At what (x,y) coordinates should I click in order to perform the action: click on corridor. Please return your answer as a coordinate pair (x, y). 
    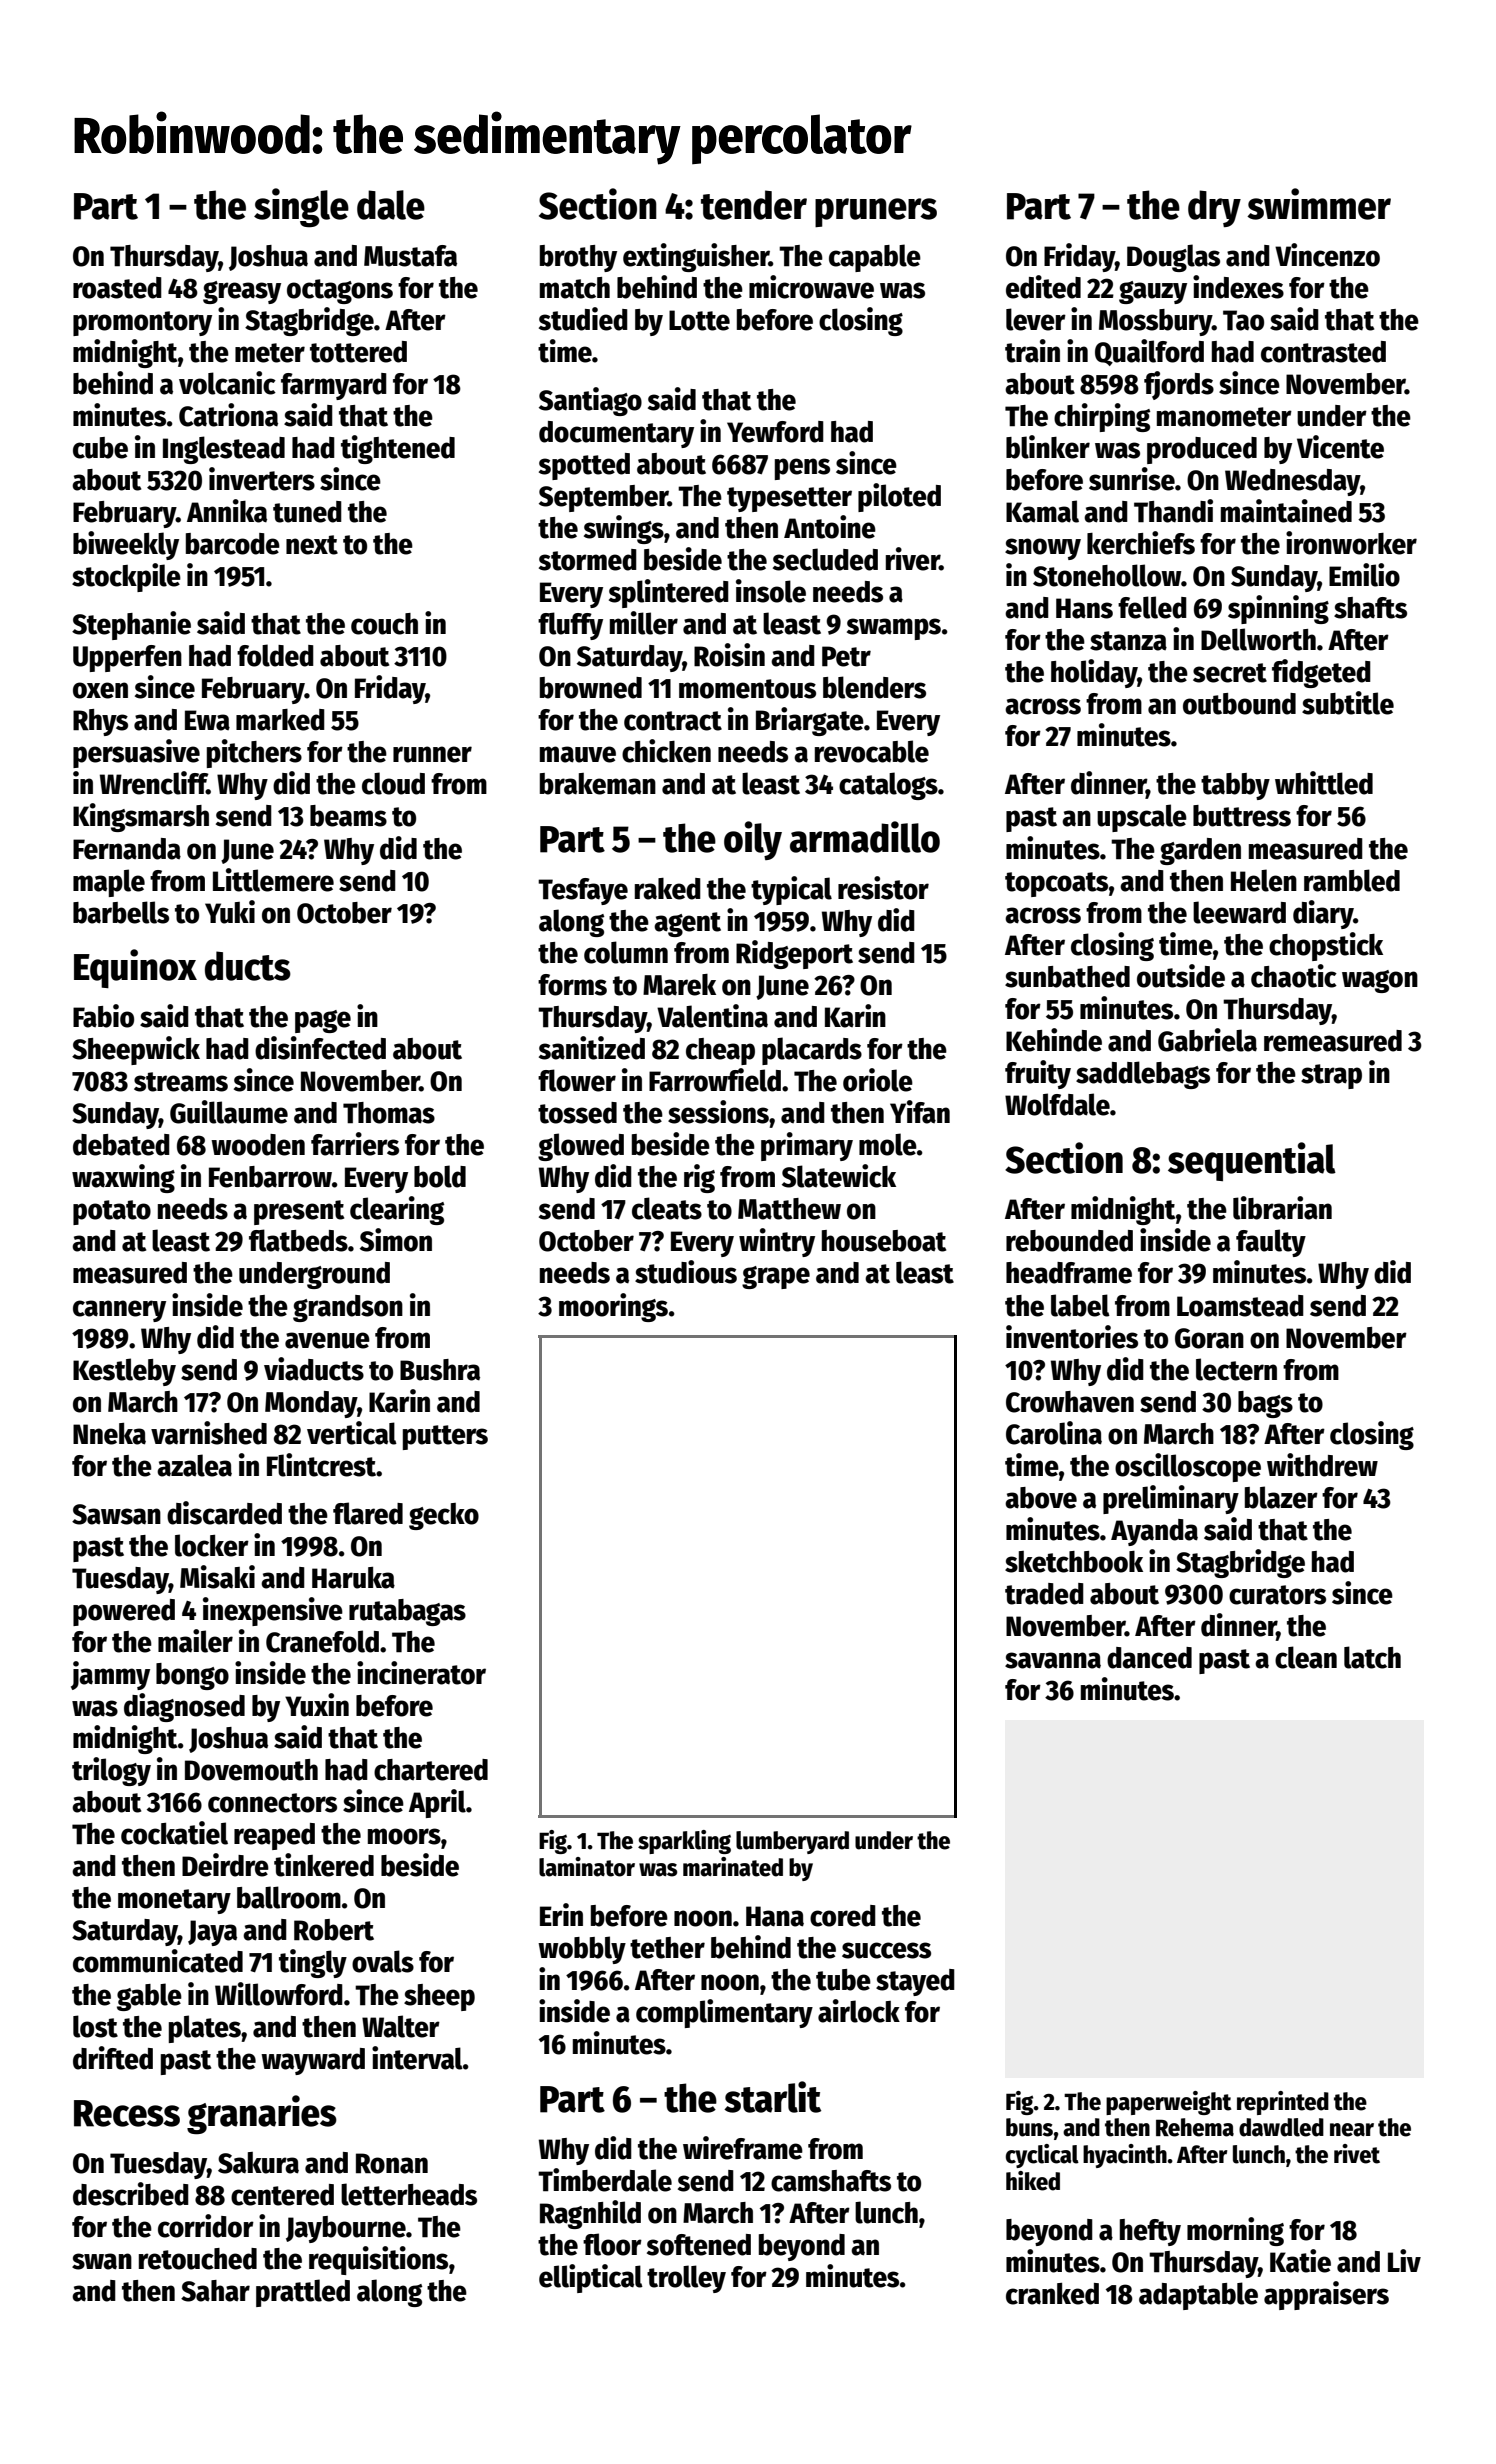
    Looking at the image, I should click on (206, 2226).
